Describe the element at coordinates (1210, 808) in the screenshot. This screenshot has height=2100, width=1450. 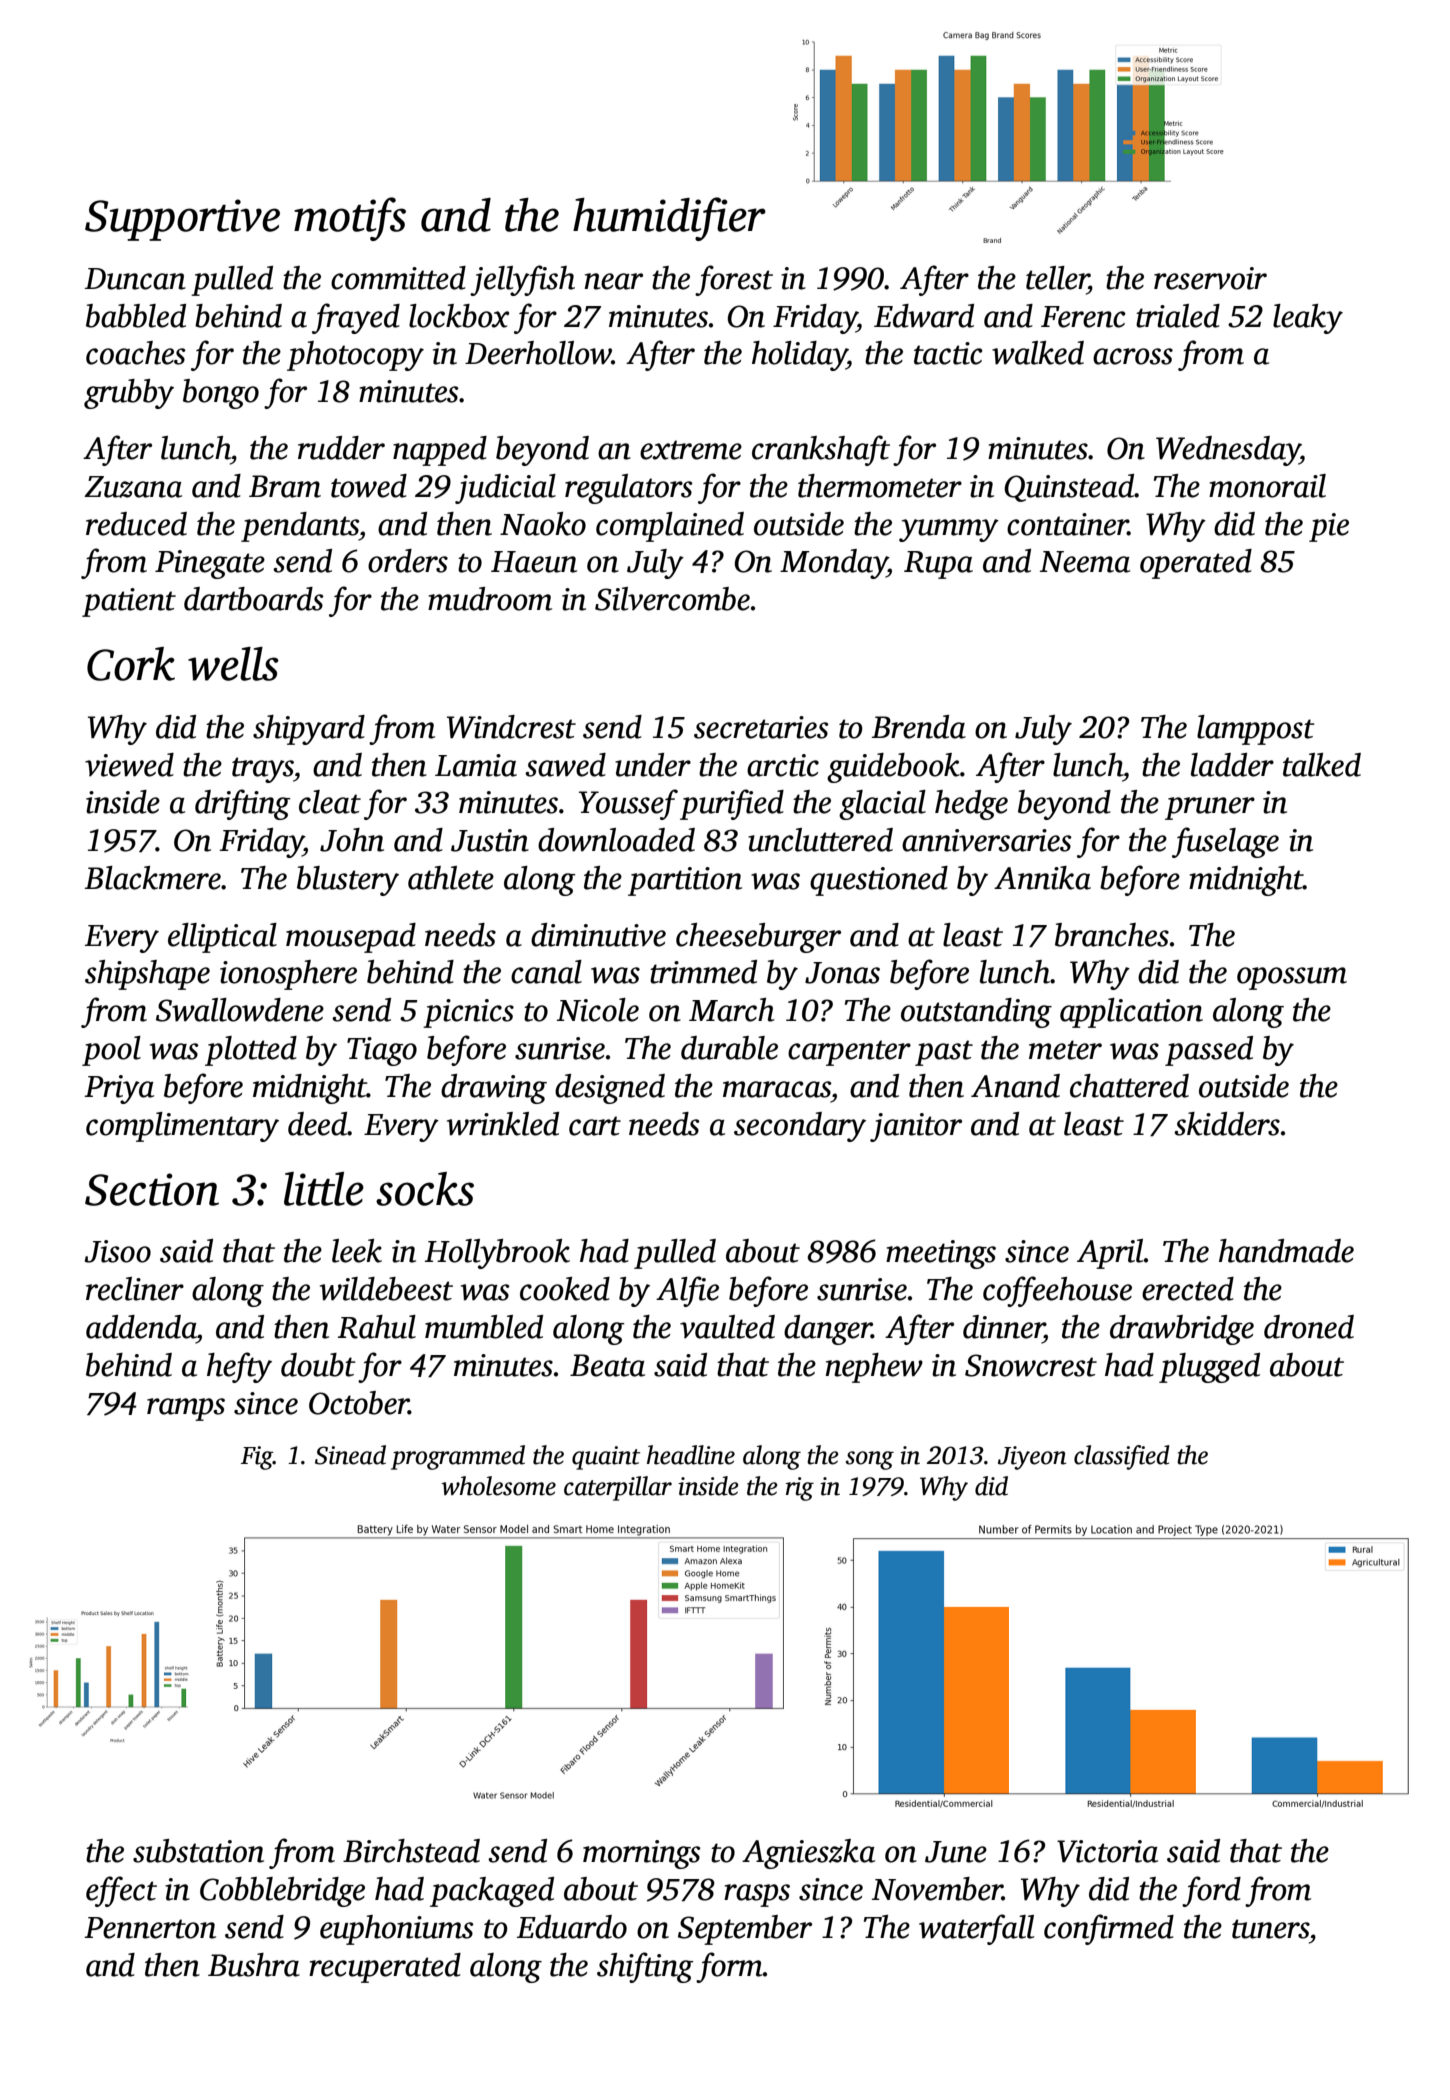
I see `pruner` at that location.
